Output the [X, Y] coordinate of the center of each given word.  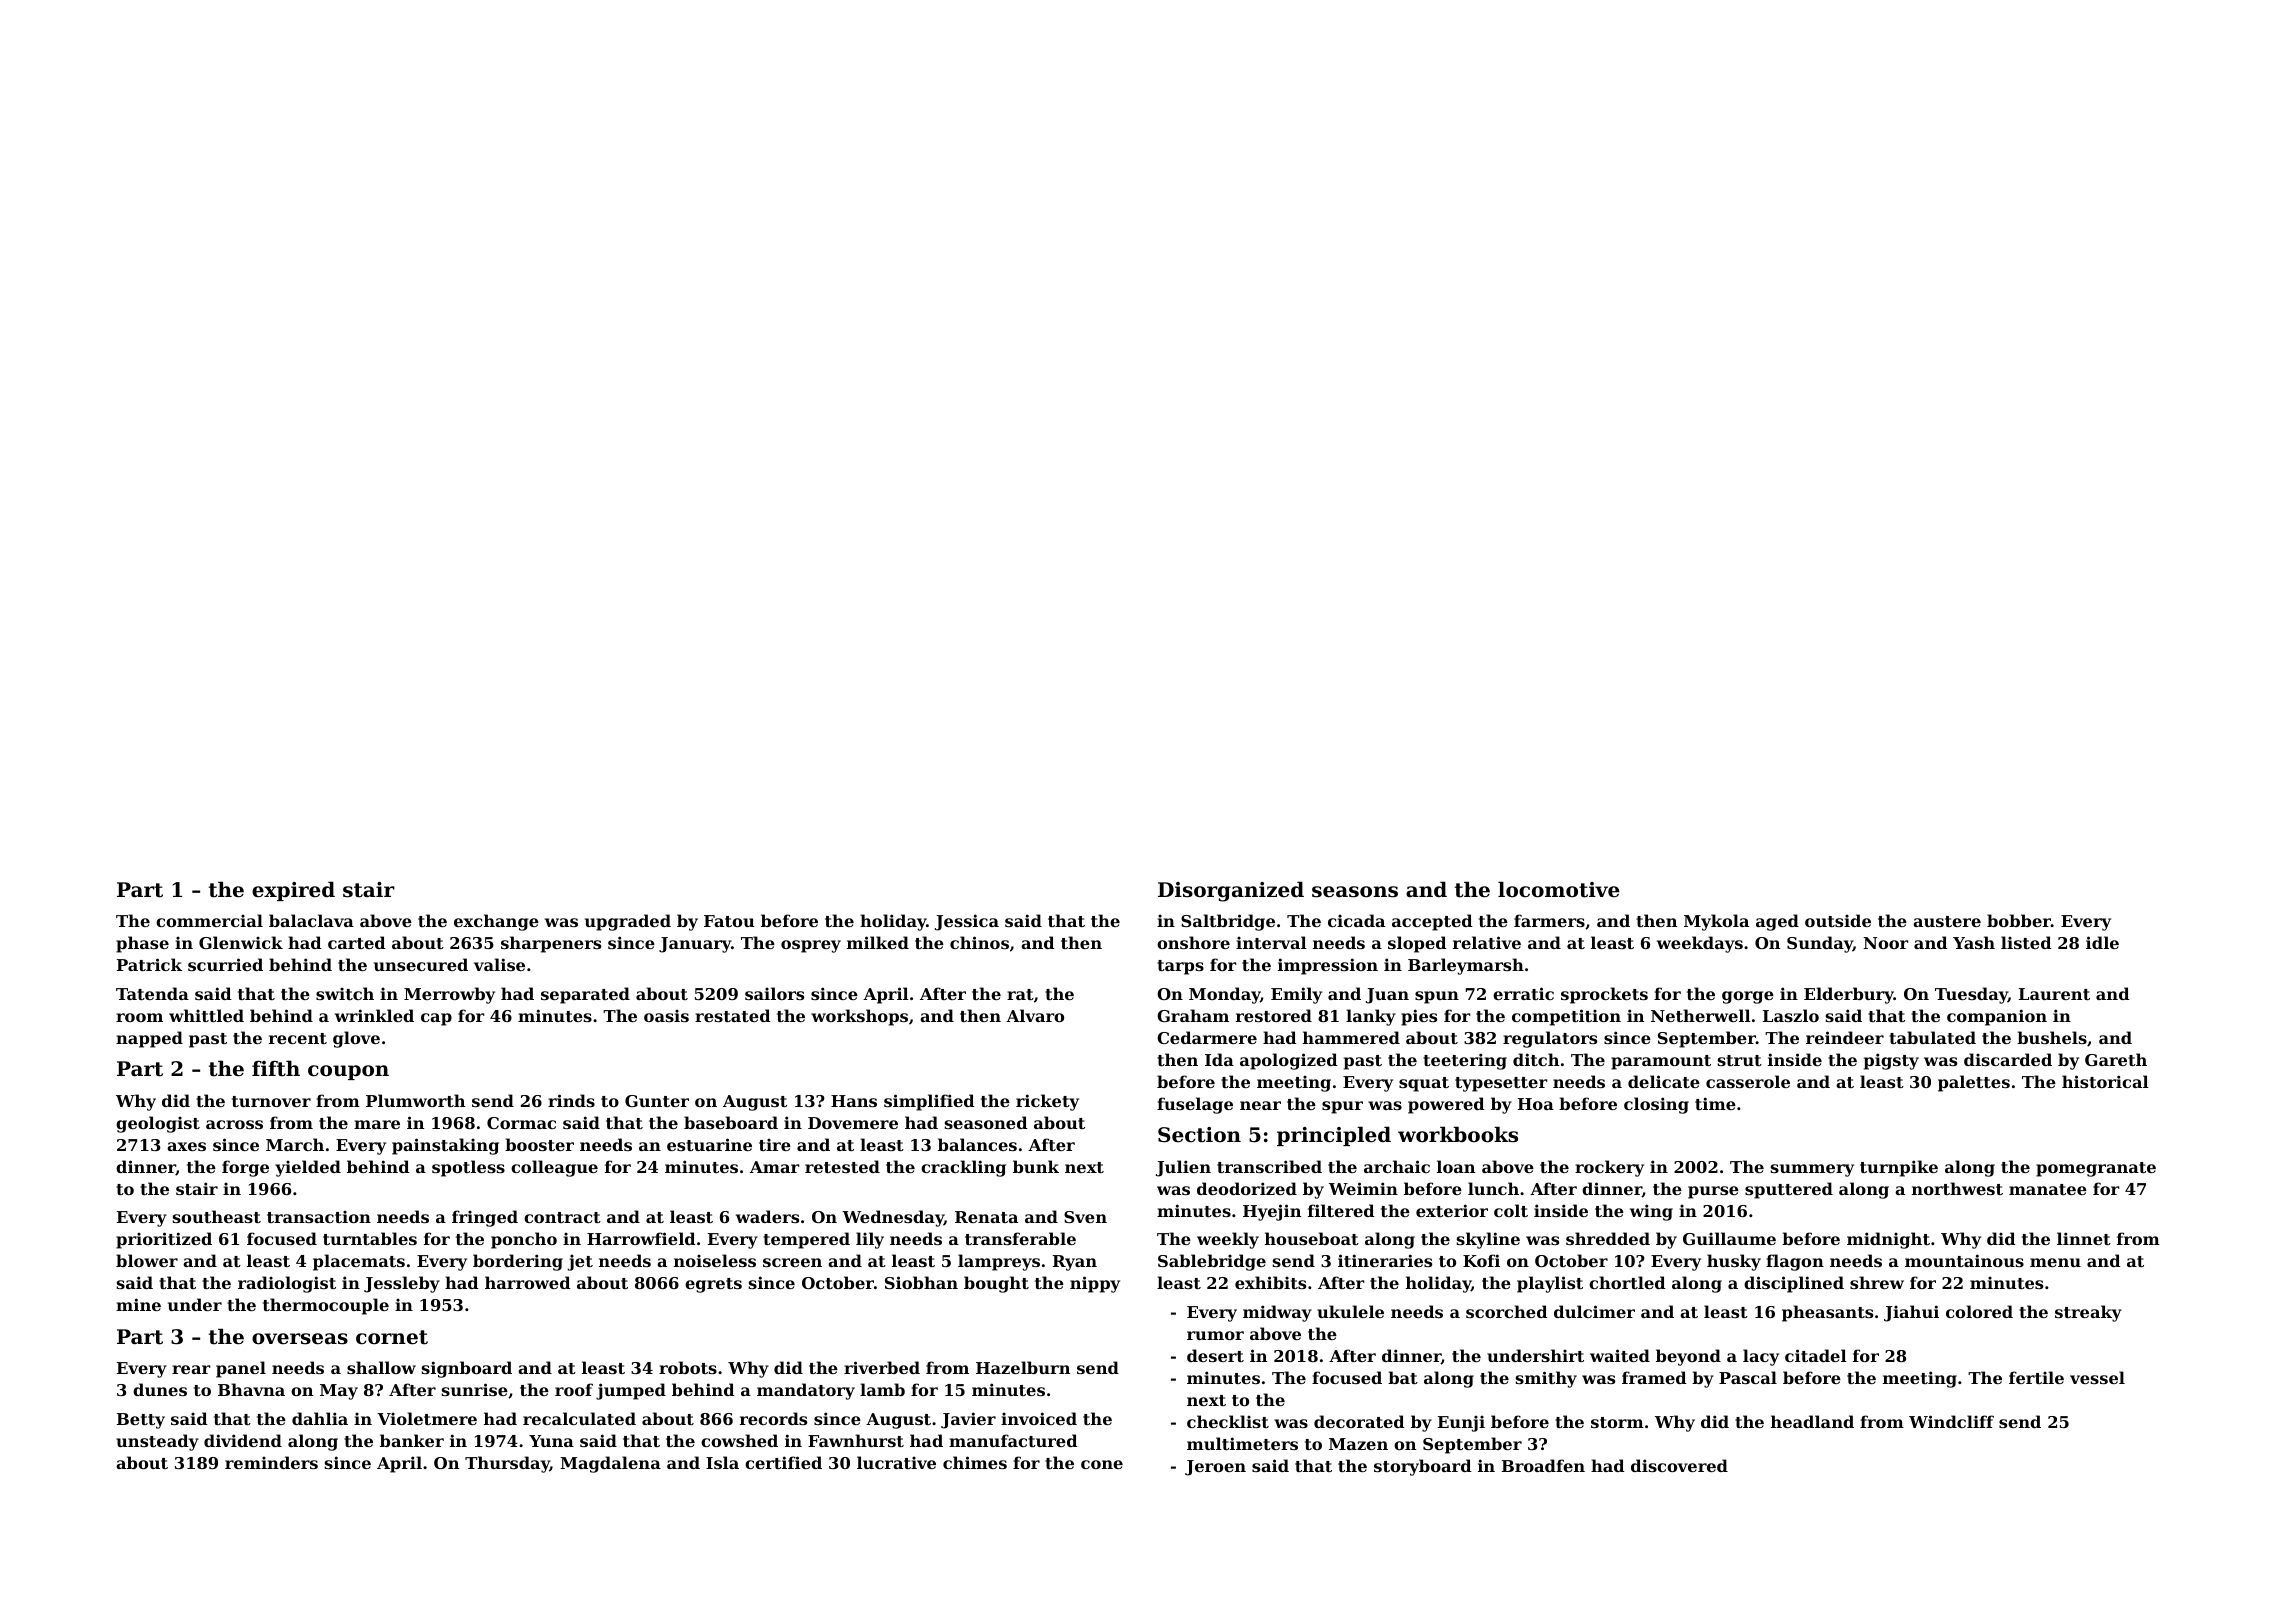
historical [2105, 1081]
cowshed [739, 1440]
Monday [1224, 995]
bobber [2019, 920]
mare [377, 1124]
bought [996, 1284]
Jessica [967, 922]
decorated [1359, 1421]
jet [580, 1262]
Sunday [1820, 944]
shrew [1877, 1282]
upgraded [628, 922]
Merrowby [449, 995]
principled [1334, 1136]
